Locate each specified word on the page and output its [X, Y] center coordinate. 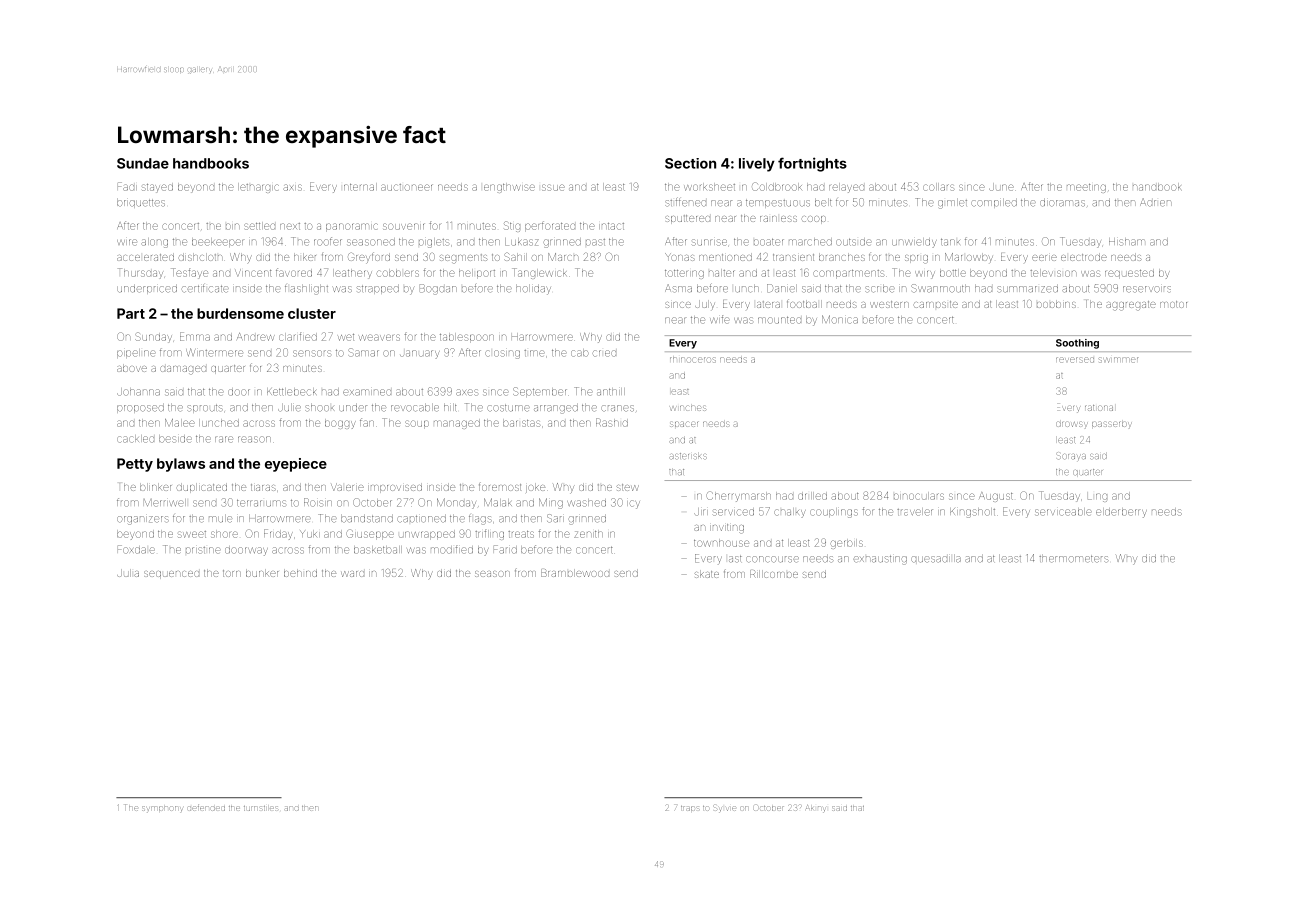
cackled [135, 439]
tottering [684, 274]
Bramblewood [575, 573]
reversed [1075, 360]
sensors [311, 353]
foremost [500, 486]
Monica [840, 319]
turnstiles [261, 808]
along [154, 243]
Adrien [1155, 202]
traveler [915, 512]
